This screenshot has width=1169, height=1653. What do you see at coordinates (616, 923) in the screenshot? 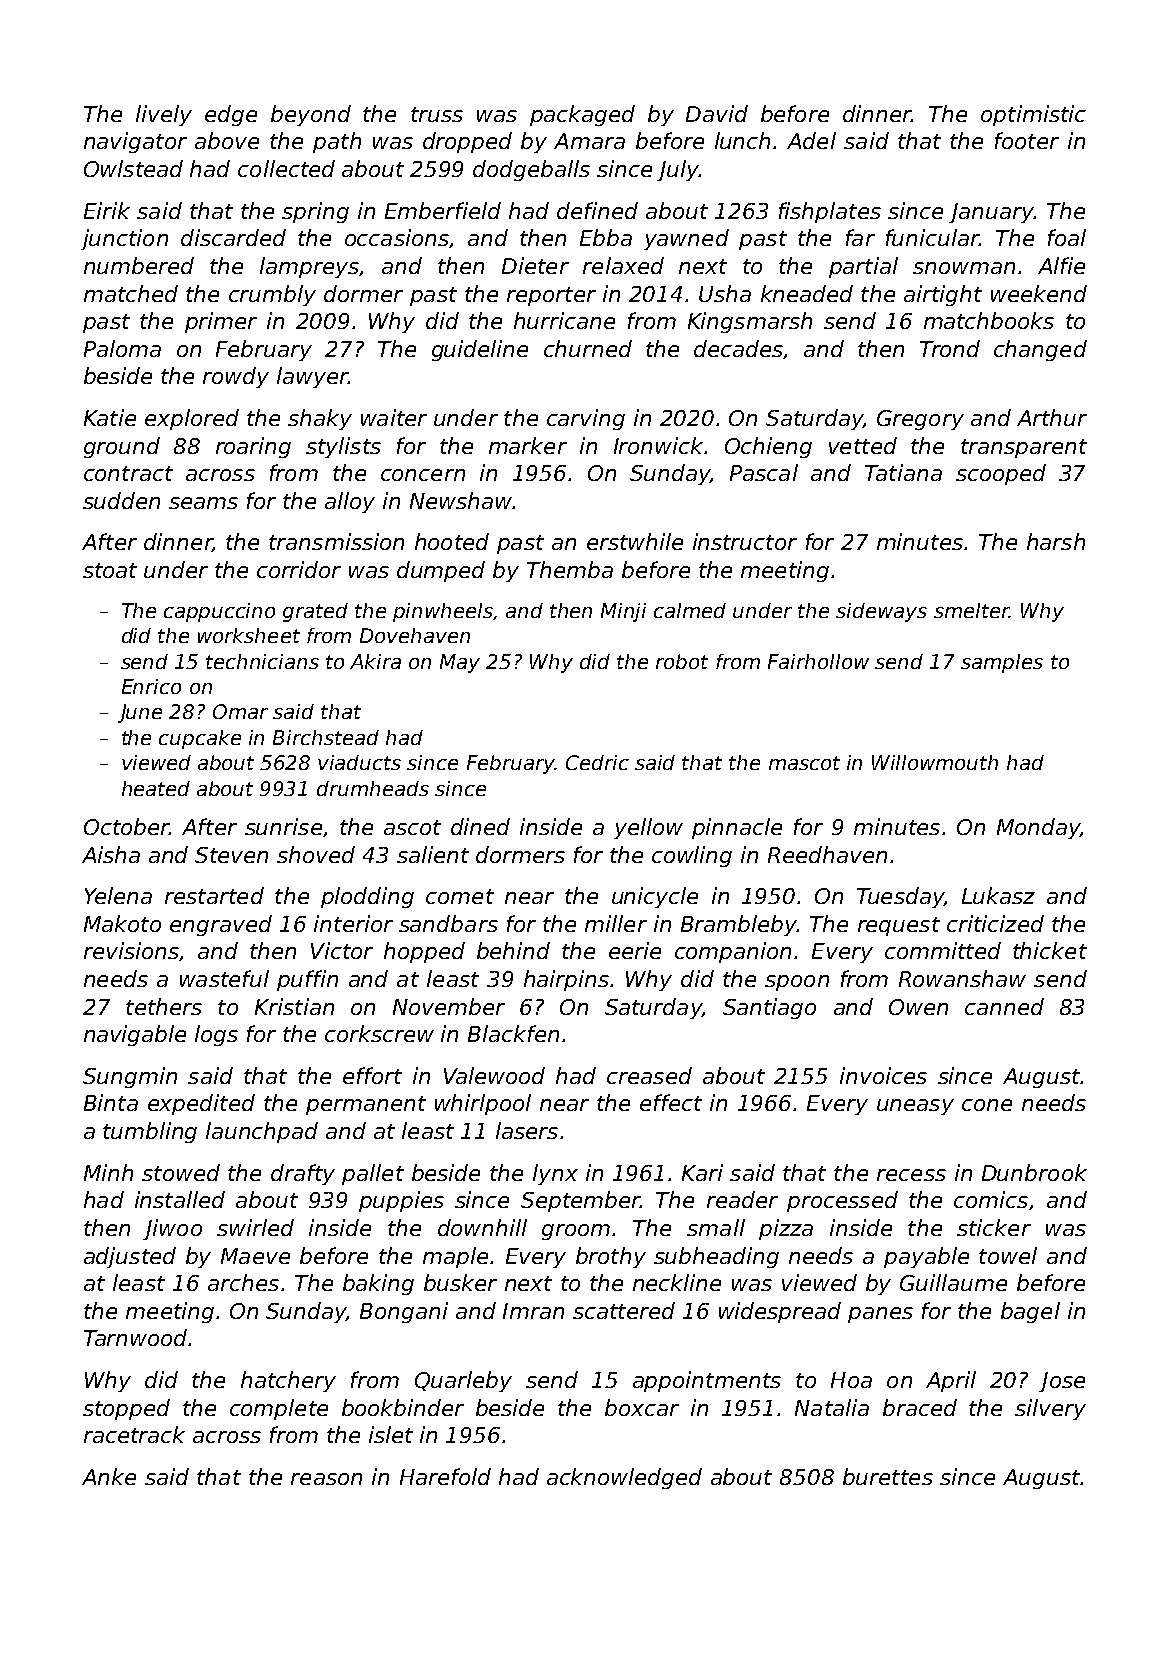
I see `miller` at bounding box center [616, 923].
